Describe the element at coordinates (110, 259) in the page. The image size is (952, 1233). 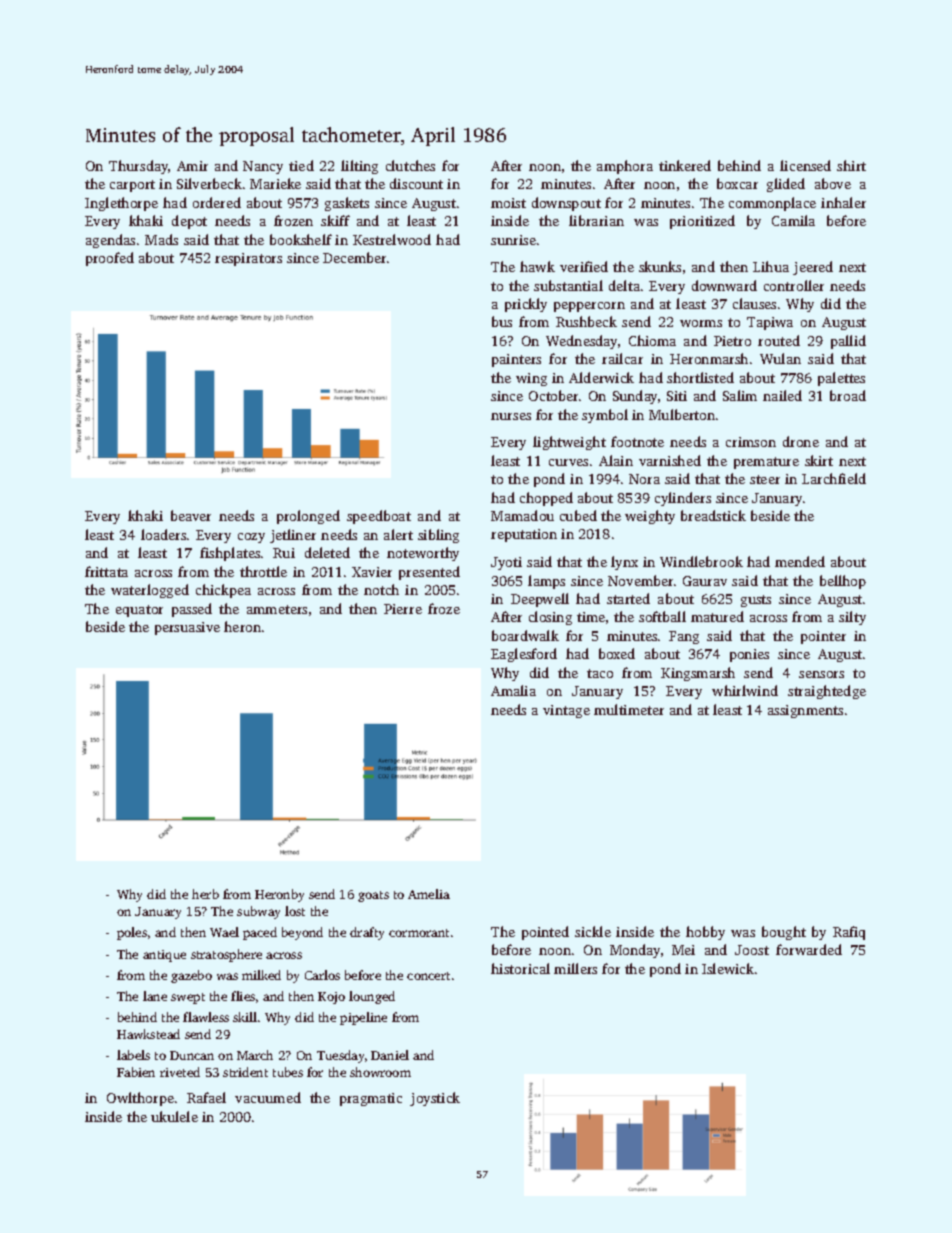
I see `proofed` at that location.
